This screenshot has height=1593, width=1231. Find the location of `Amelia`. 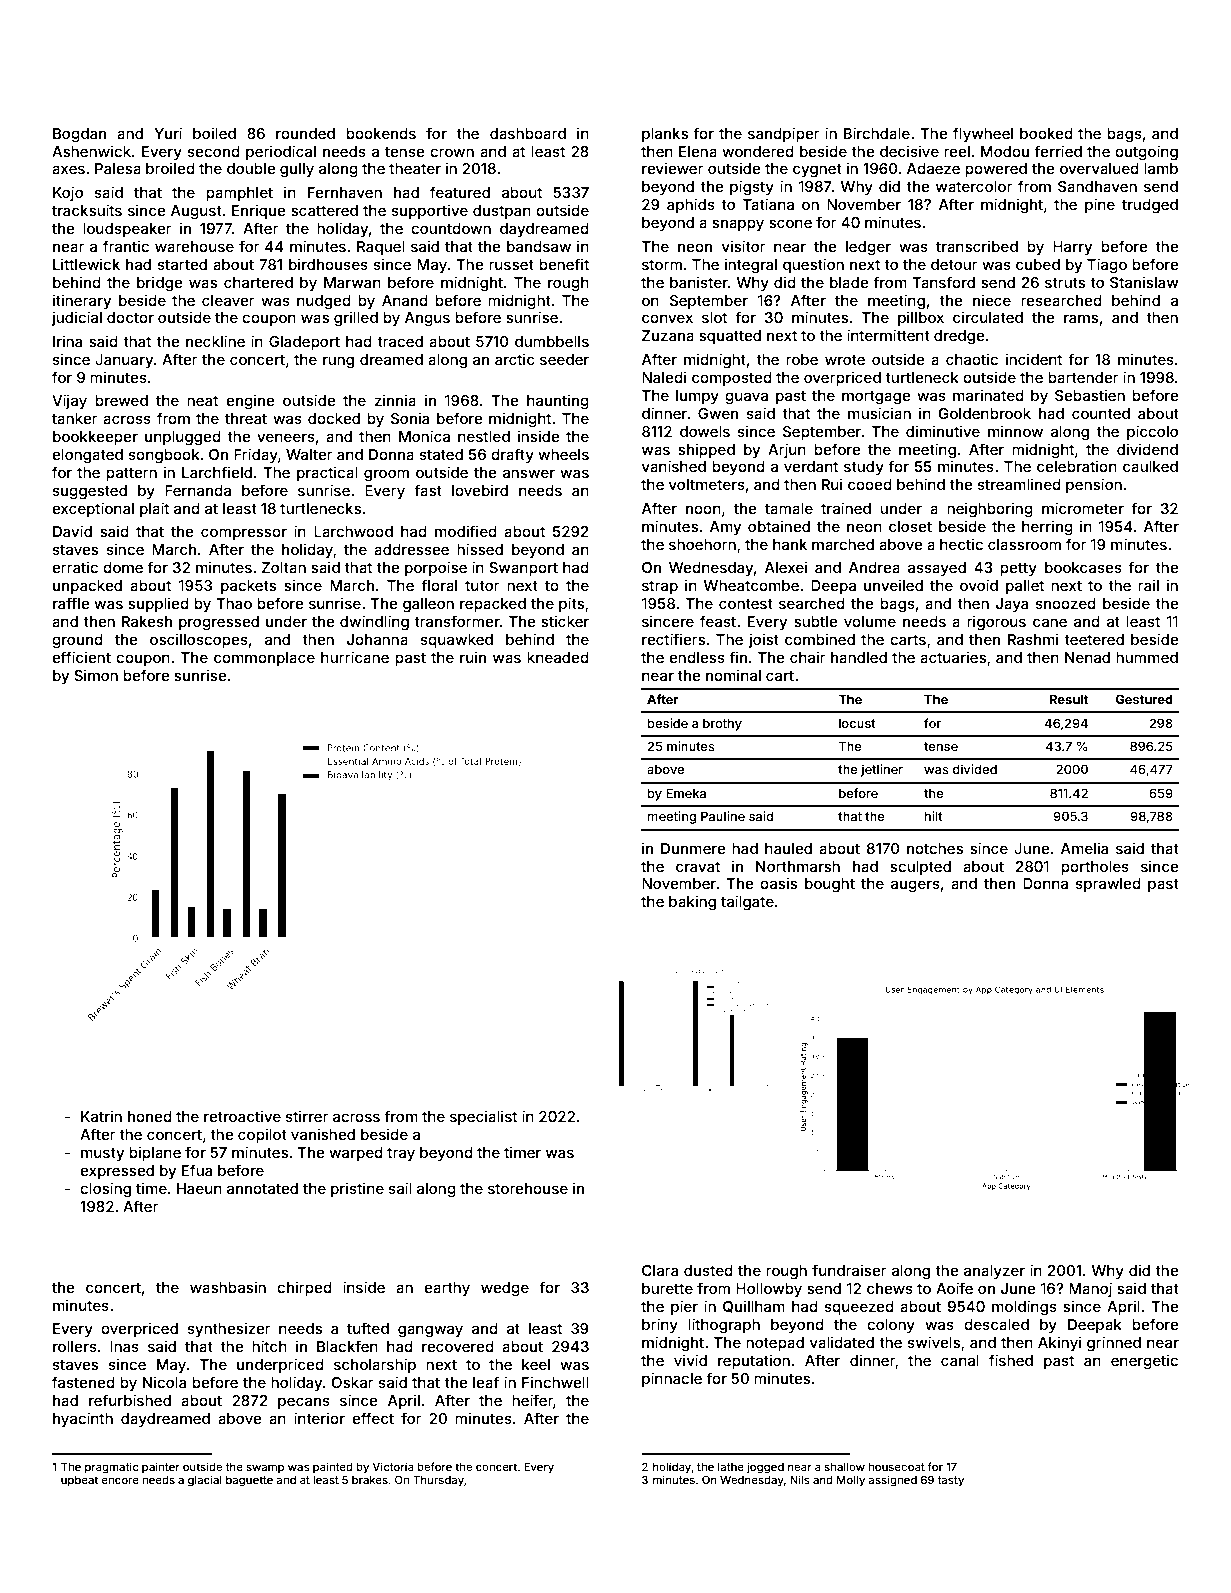

Amelia is located at coordinates (1084, 848).
